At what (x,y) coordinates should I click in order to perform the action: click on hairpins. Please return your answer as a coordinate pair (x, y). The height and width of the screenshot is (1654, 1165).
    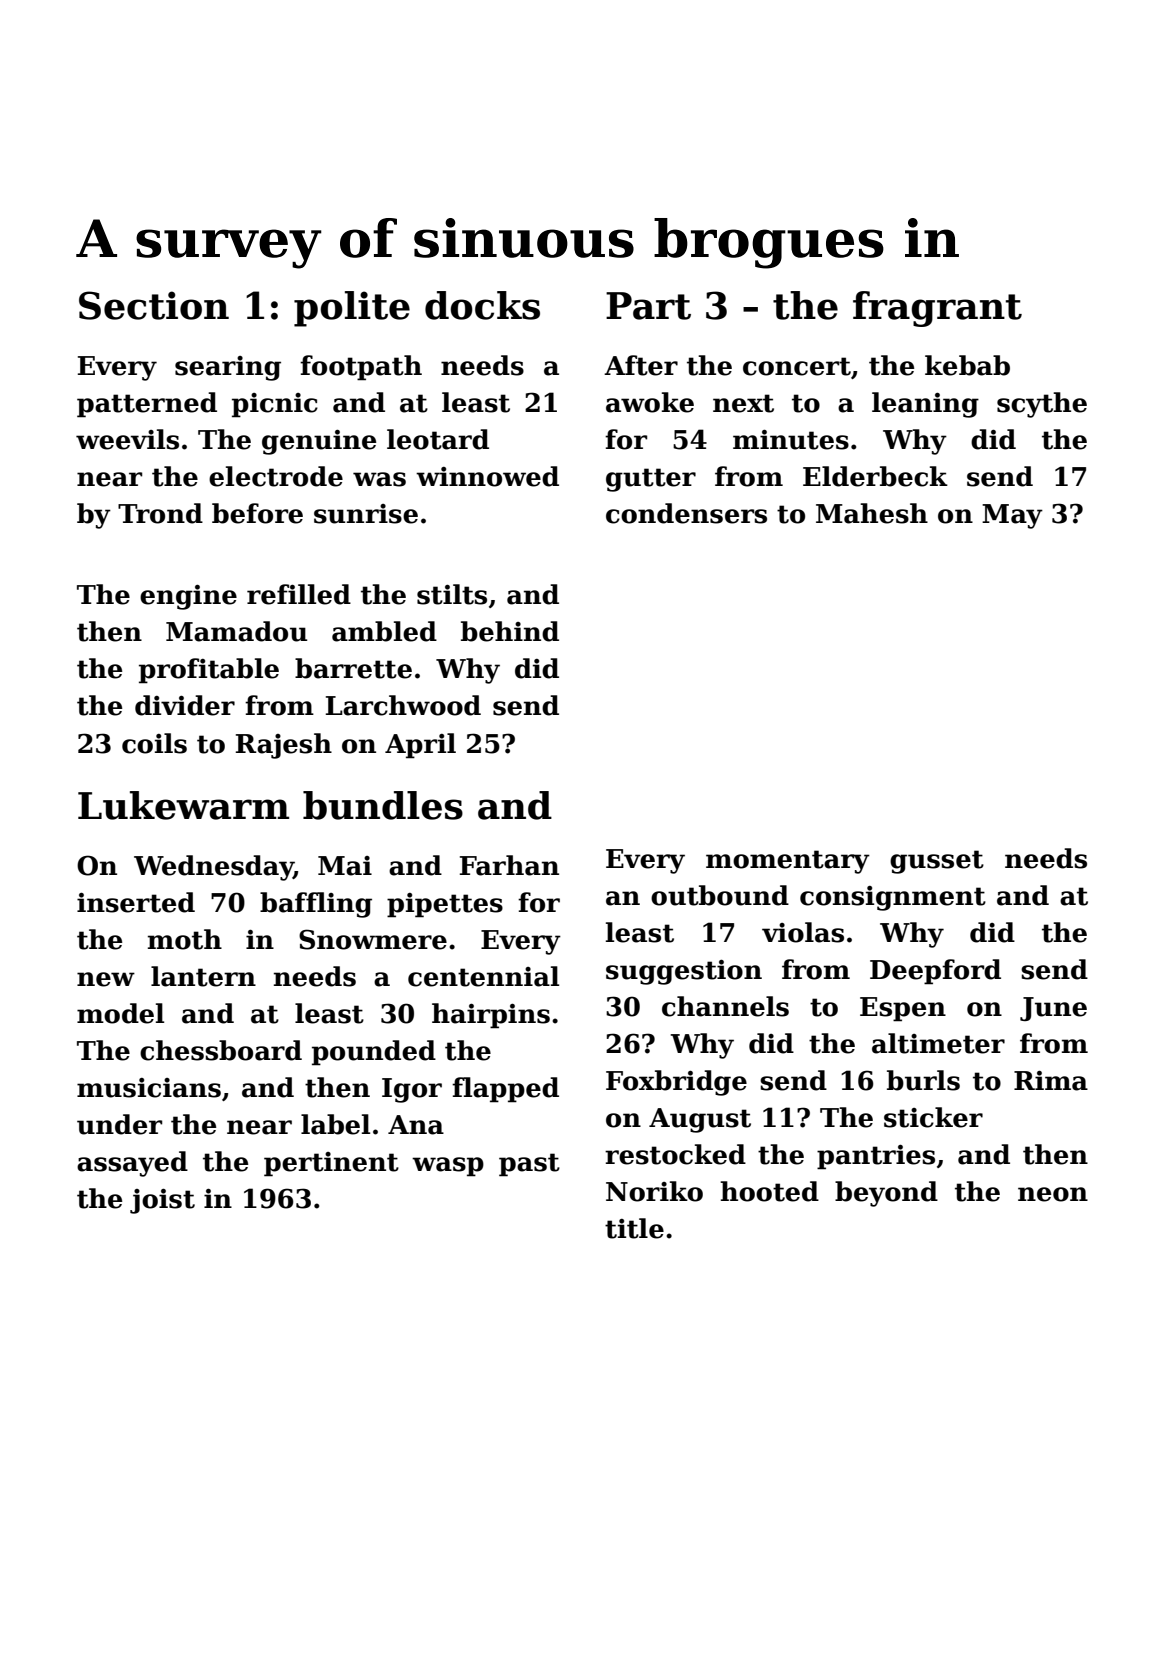
    Looking at the image, I should click on (491, 1016).
